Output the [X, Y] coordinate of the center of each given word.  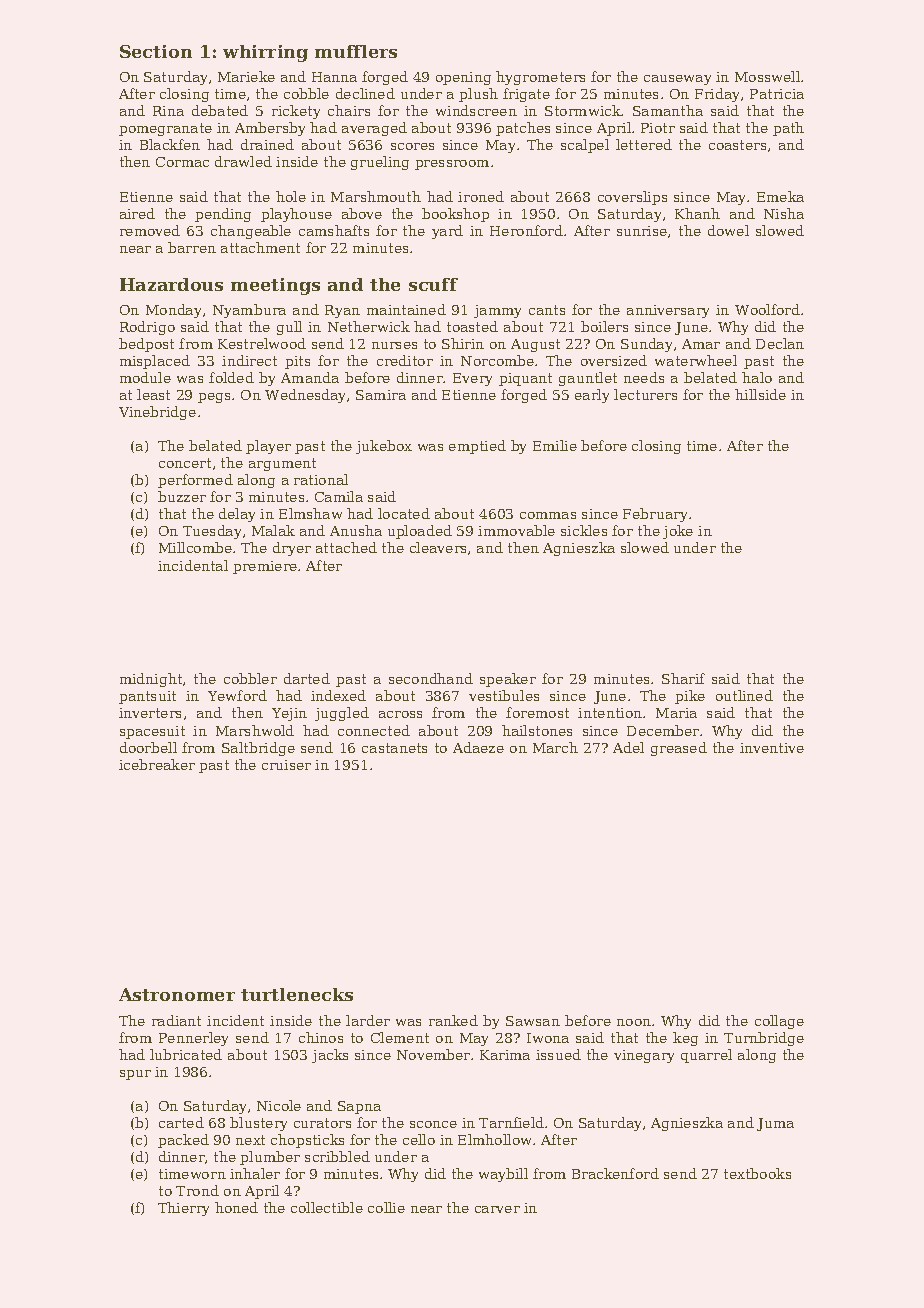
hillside [760, 394]
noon [634, 1022]
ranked [453, 1020]
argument [282, 464]
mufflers [356, 51]
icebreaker [157, 764]
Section [156, 51]
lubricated [186, 1054]
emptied [477, 447]
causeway [677, 80]
